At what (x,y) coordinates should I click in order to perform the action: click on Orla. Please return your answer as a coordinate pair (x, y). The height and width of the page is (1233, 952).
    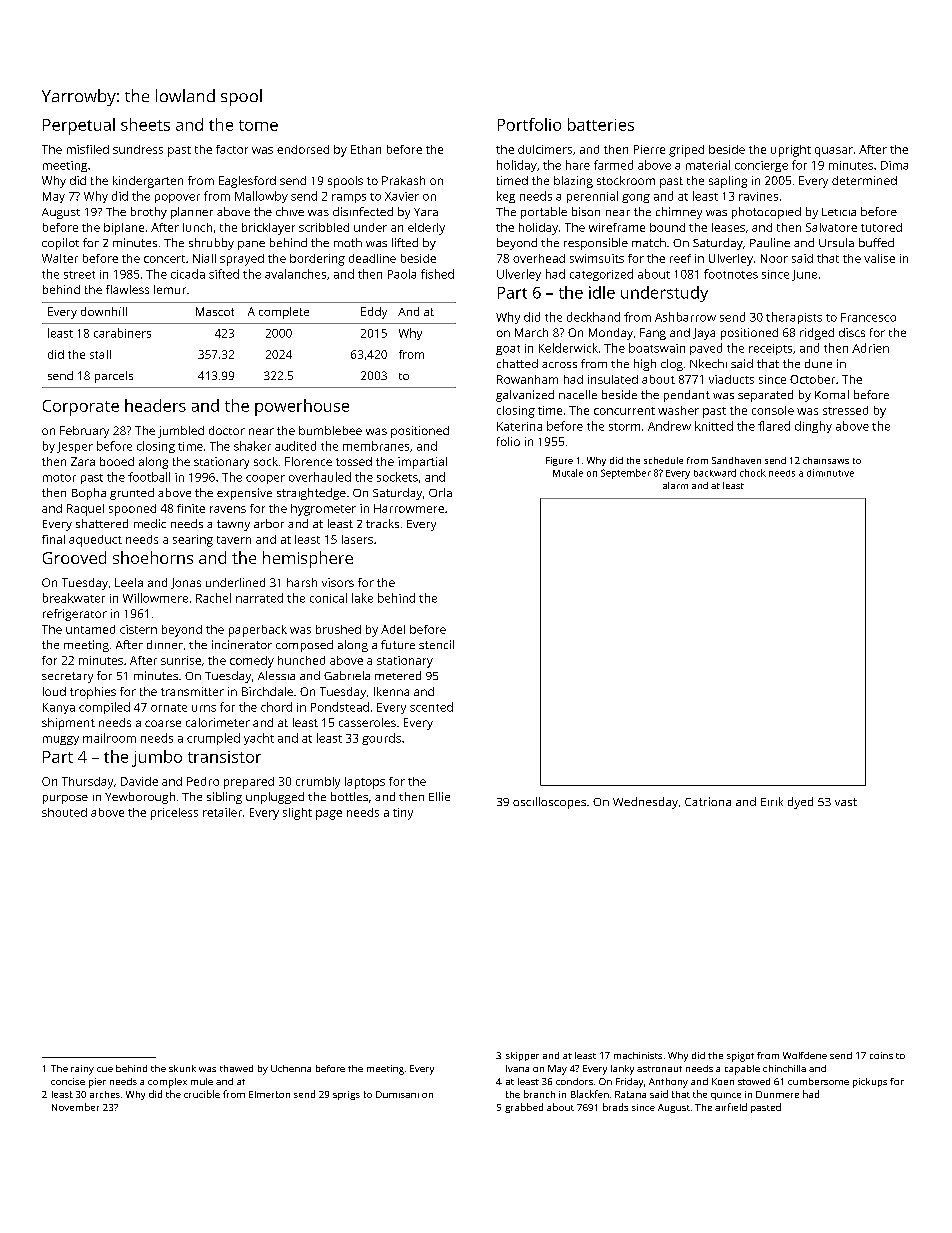
    Looking at the image, I should click on (440, 492).
